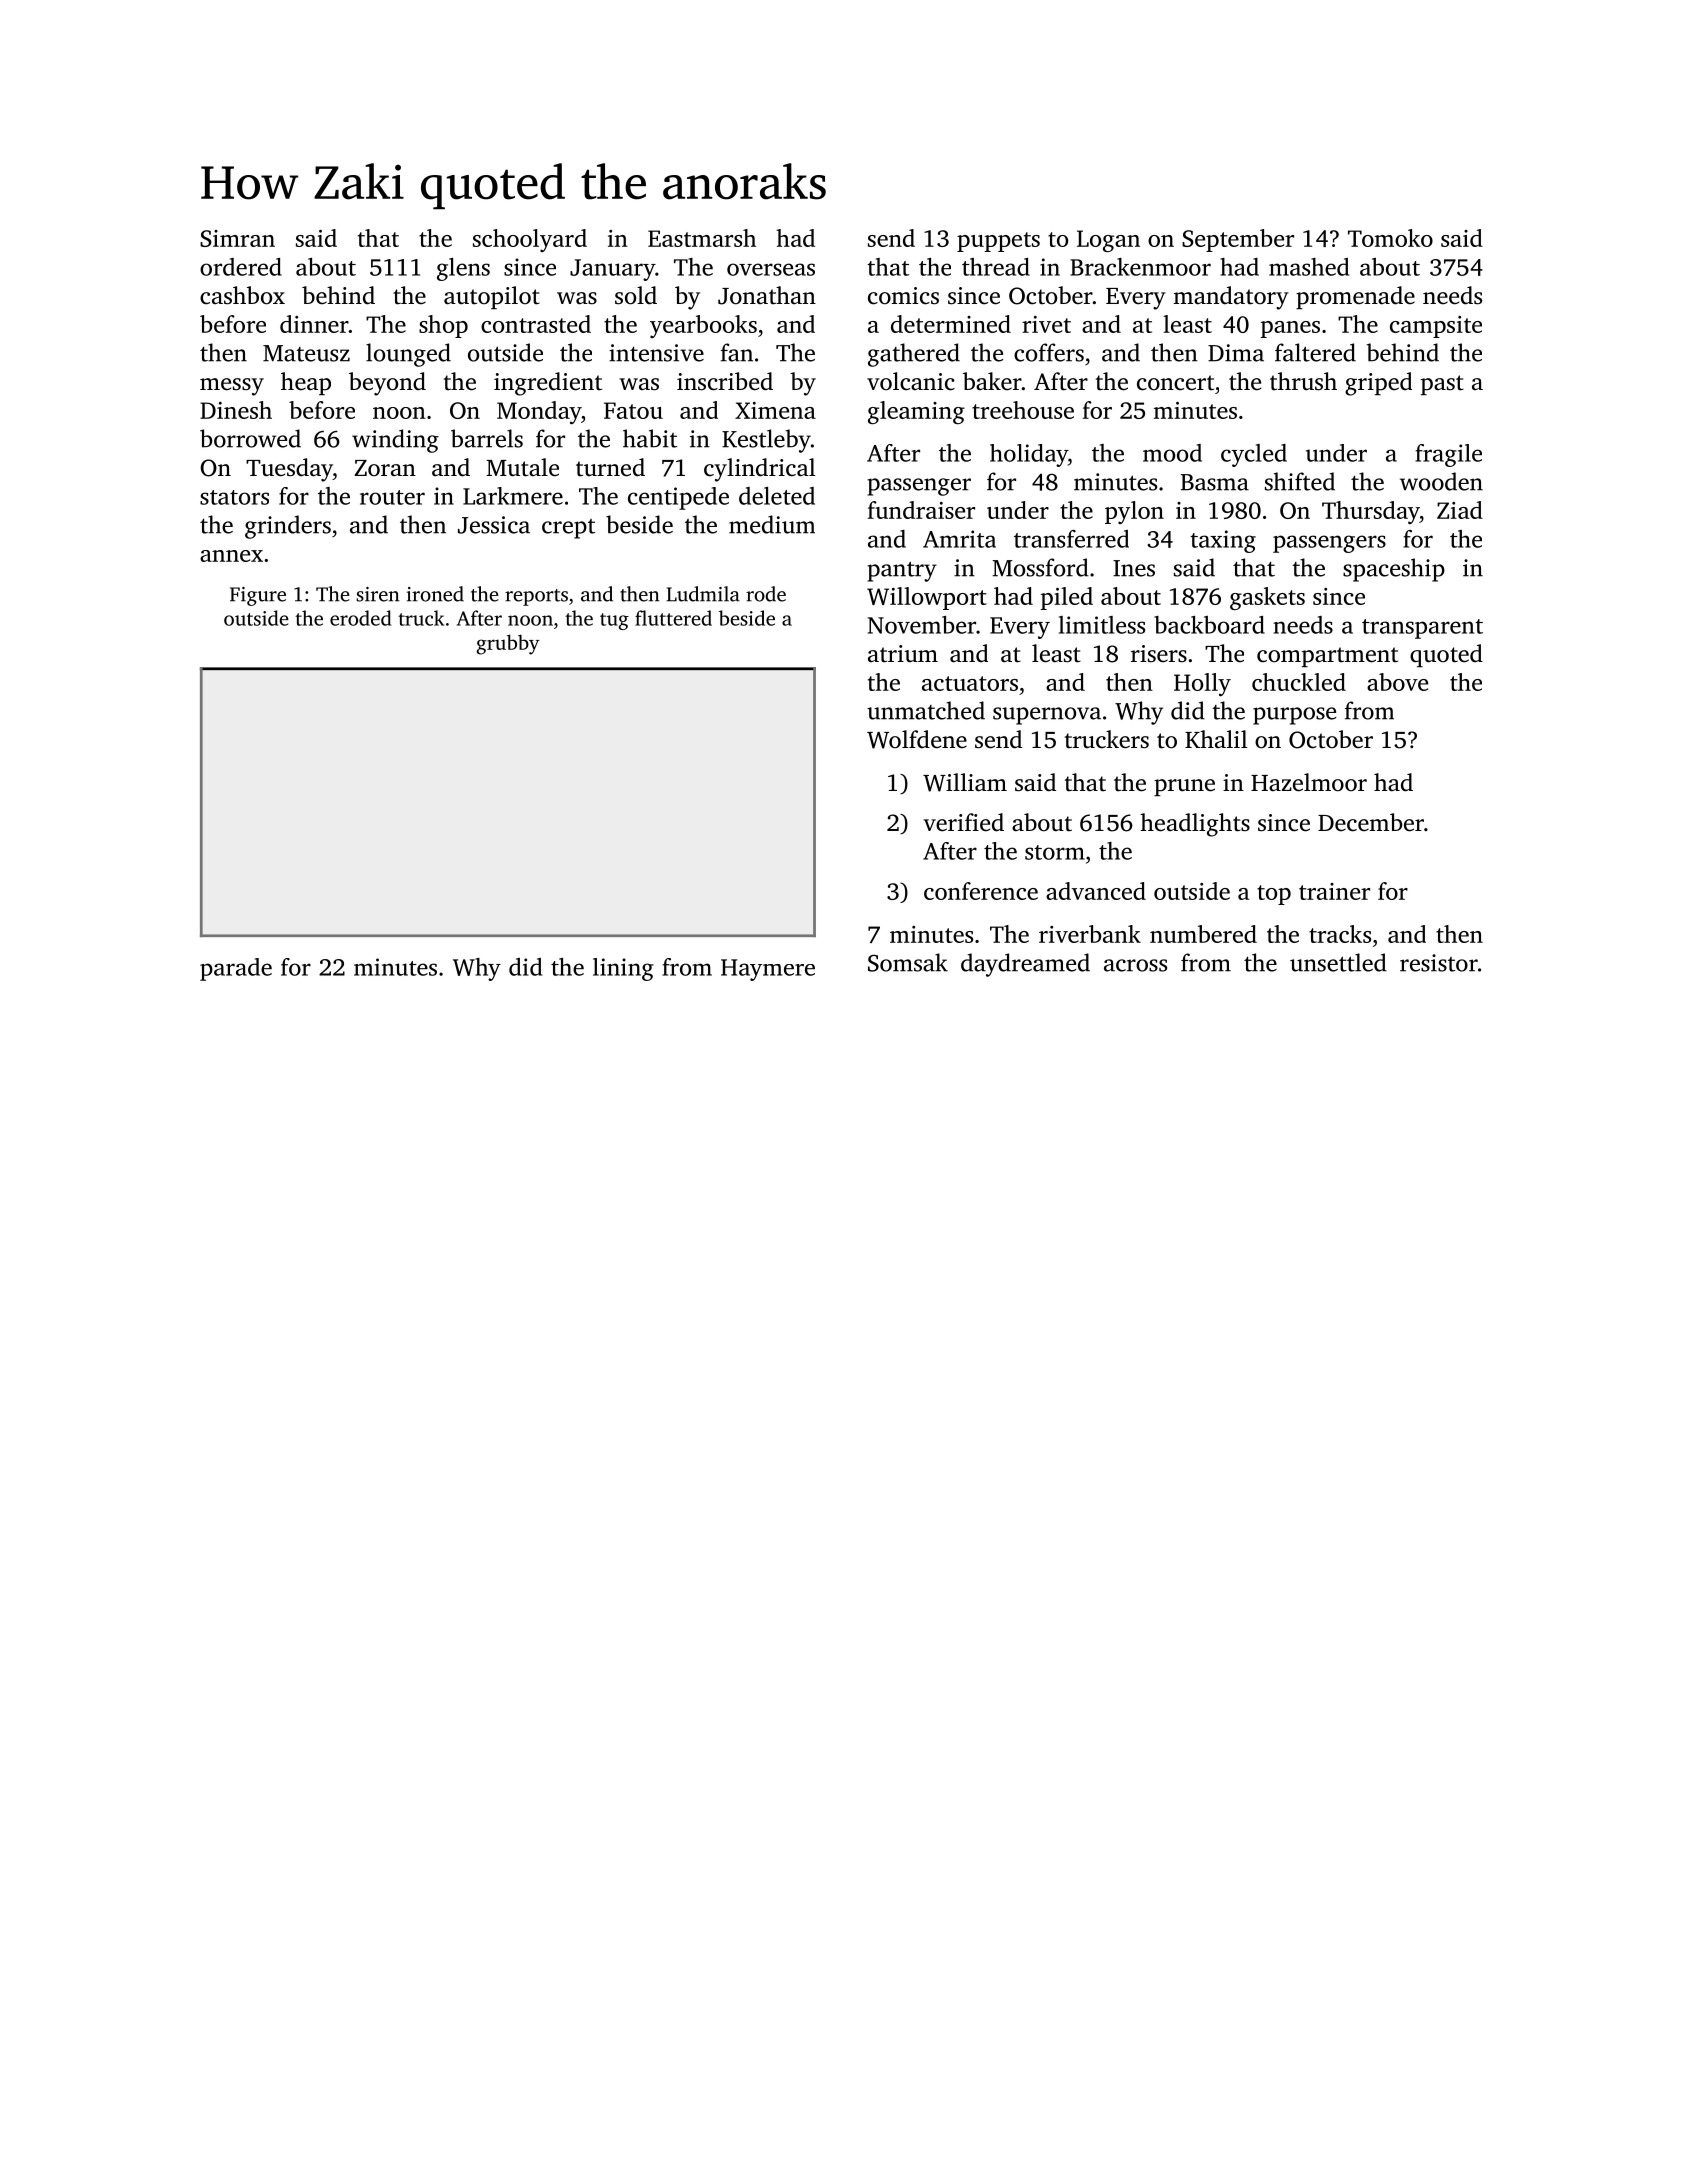 Image resolution: width=1683 pixels, height=2178 pixels. I want to click on supernova, so click(1047, 716).
